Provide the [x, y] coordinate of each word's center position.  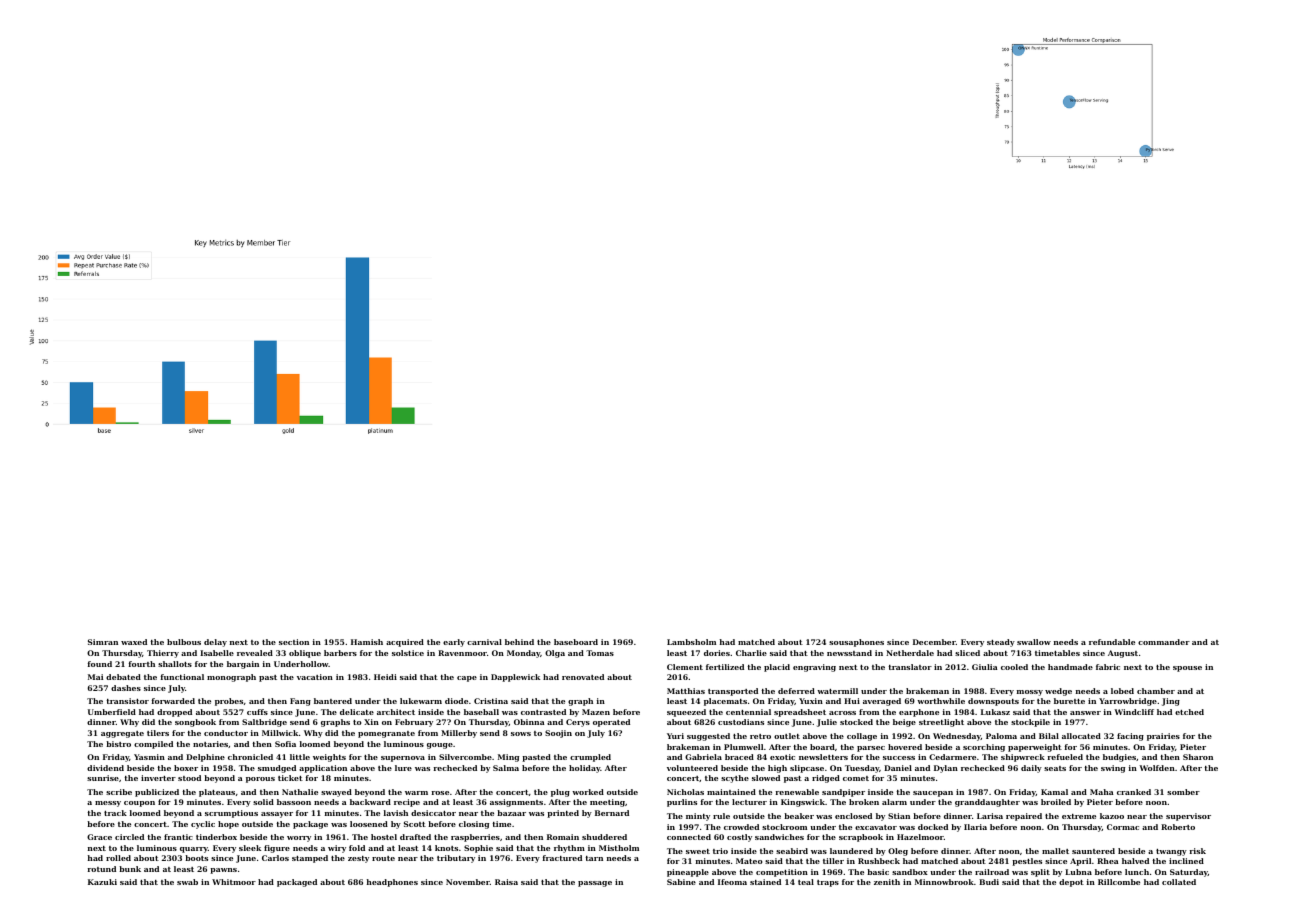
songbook [195, 723]
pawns [223, 871]
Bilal [1049, 736]
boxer [186, 768]
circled [129, 837]
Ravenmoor [462, 653]
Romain [563, 837]
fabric [1108, 667]
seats [1055, 768]
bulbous [184, 642]
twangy [1171, 852]
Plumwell [743, 747]
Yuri [675, 736]
